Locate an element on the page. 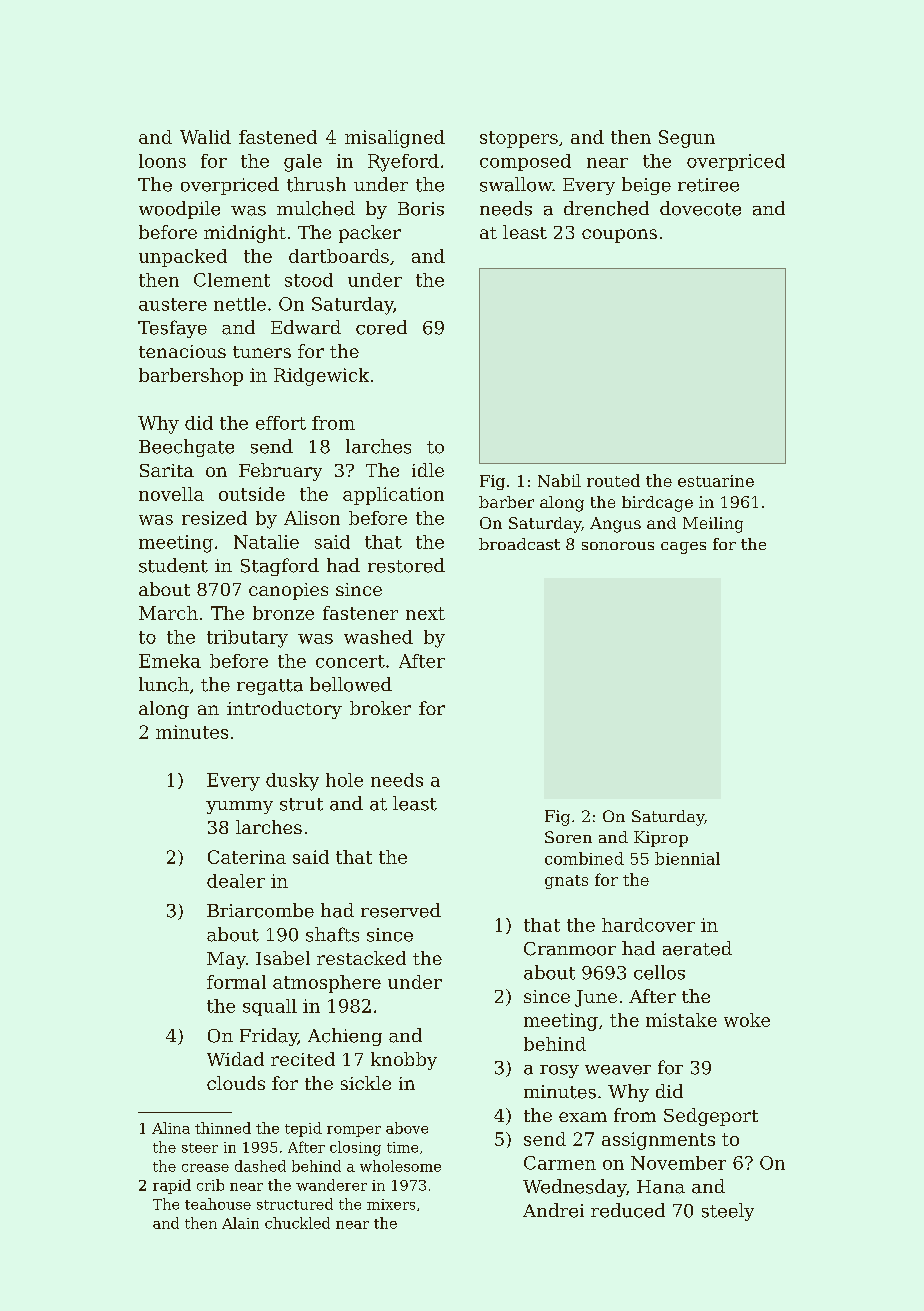 The height and width of the image is (1311, 924). next is located at coordinates (425, 613).
